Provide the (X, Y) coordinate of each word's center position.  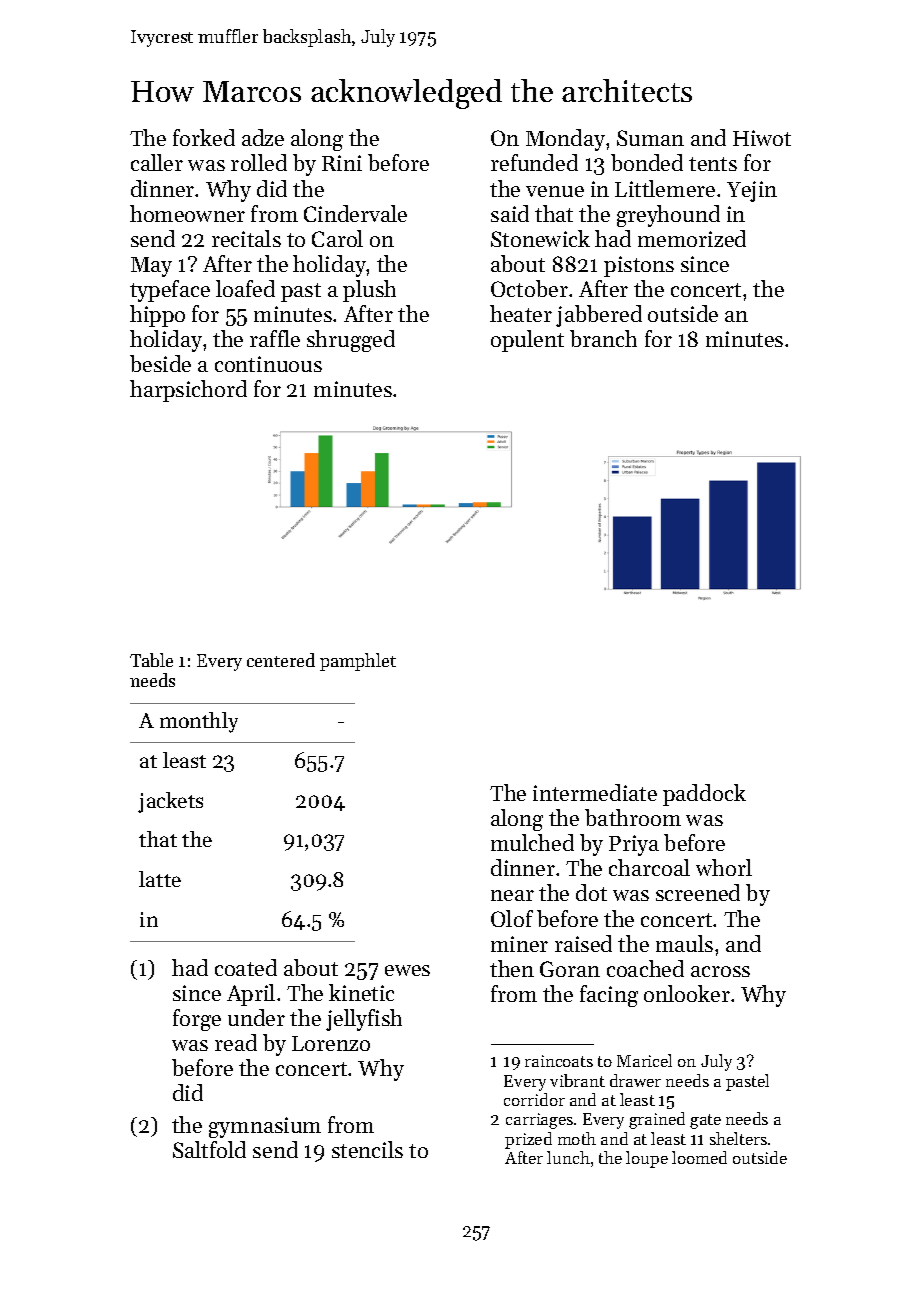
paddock (704, 795)
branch (603, 338)
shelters (738, 1138)
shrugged (351, 341)
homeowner (187, 213)
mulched (532, 842)
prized (528, 1140)
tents (713, 164)
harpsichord (188, 391)
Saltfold (209, 1149)
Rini (342, 163)
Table (151, 660)
